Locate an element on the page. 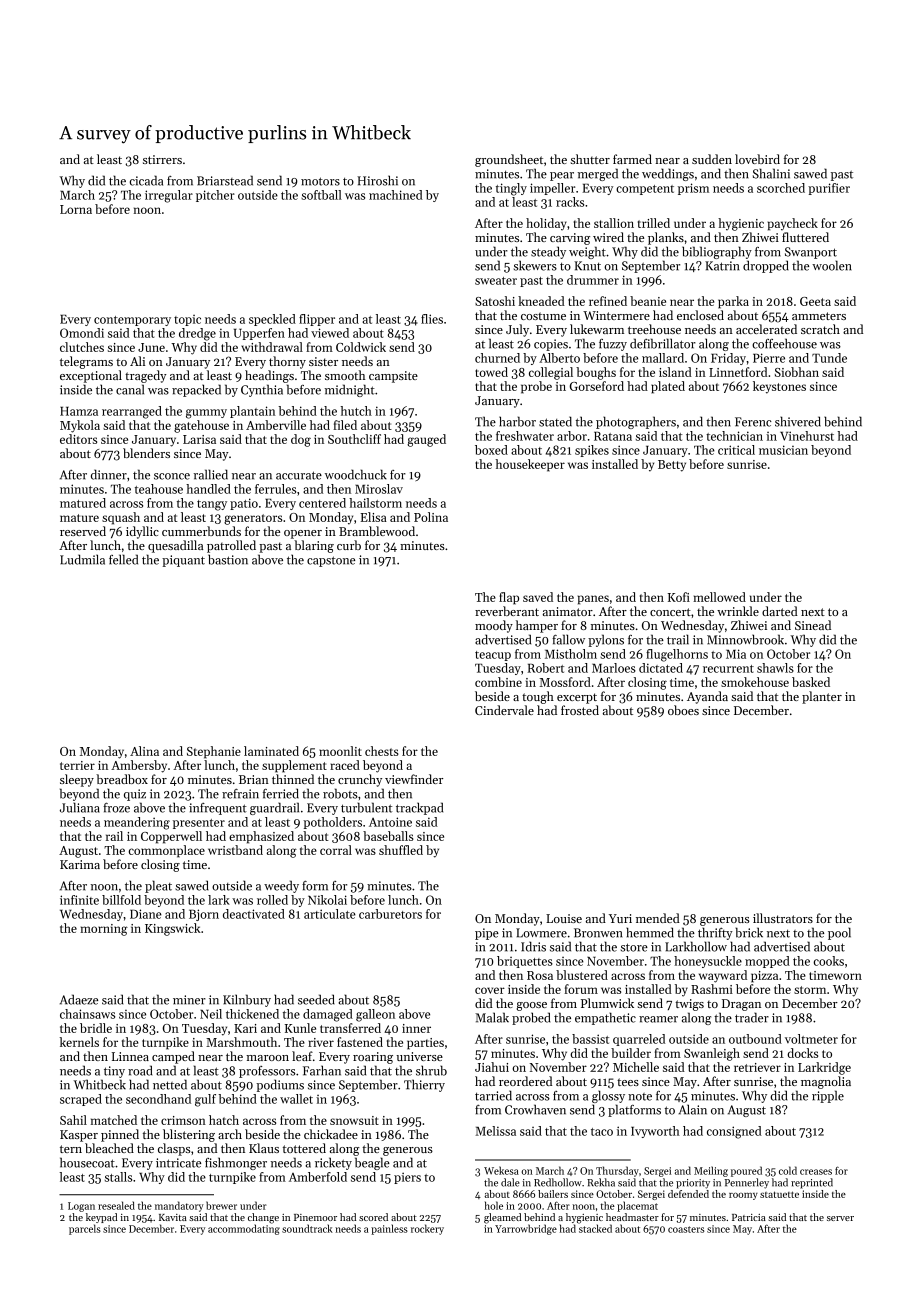 The width and height of the page is (924, 1308). mandatory is located at coordinates (179, 1206).
